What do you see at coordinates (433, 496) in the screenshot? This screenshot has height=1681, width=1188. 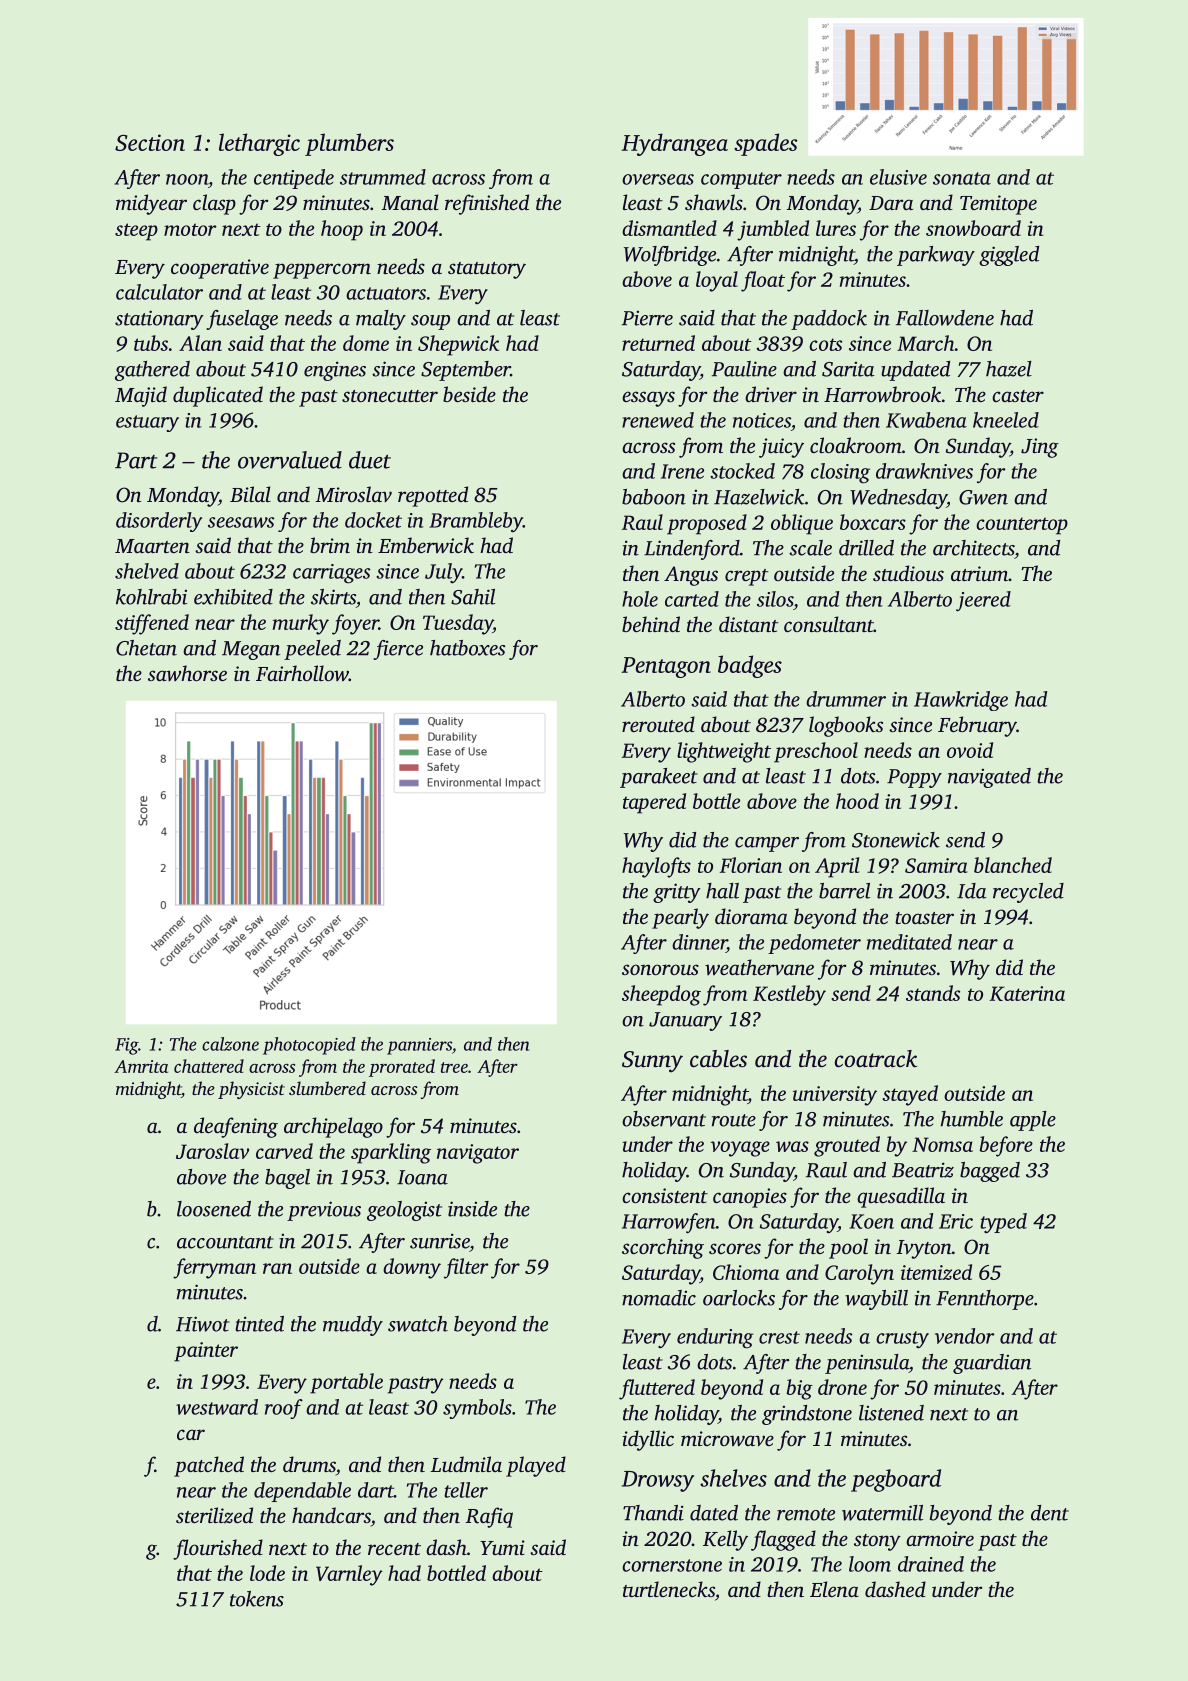 I see `repotted` at bounding box center [433, 496].
